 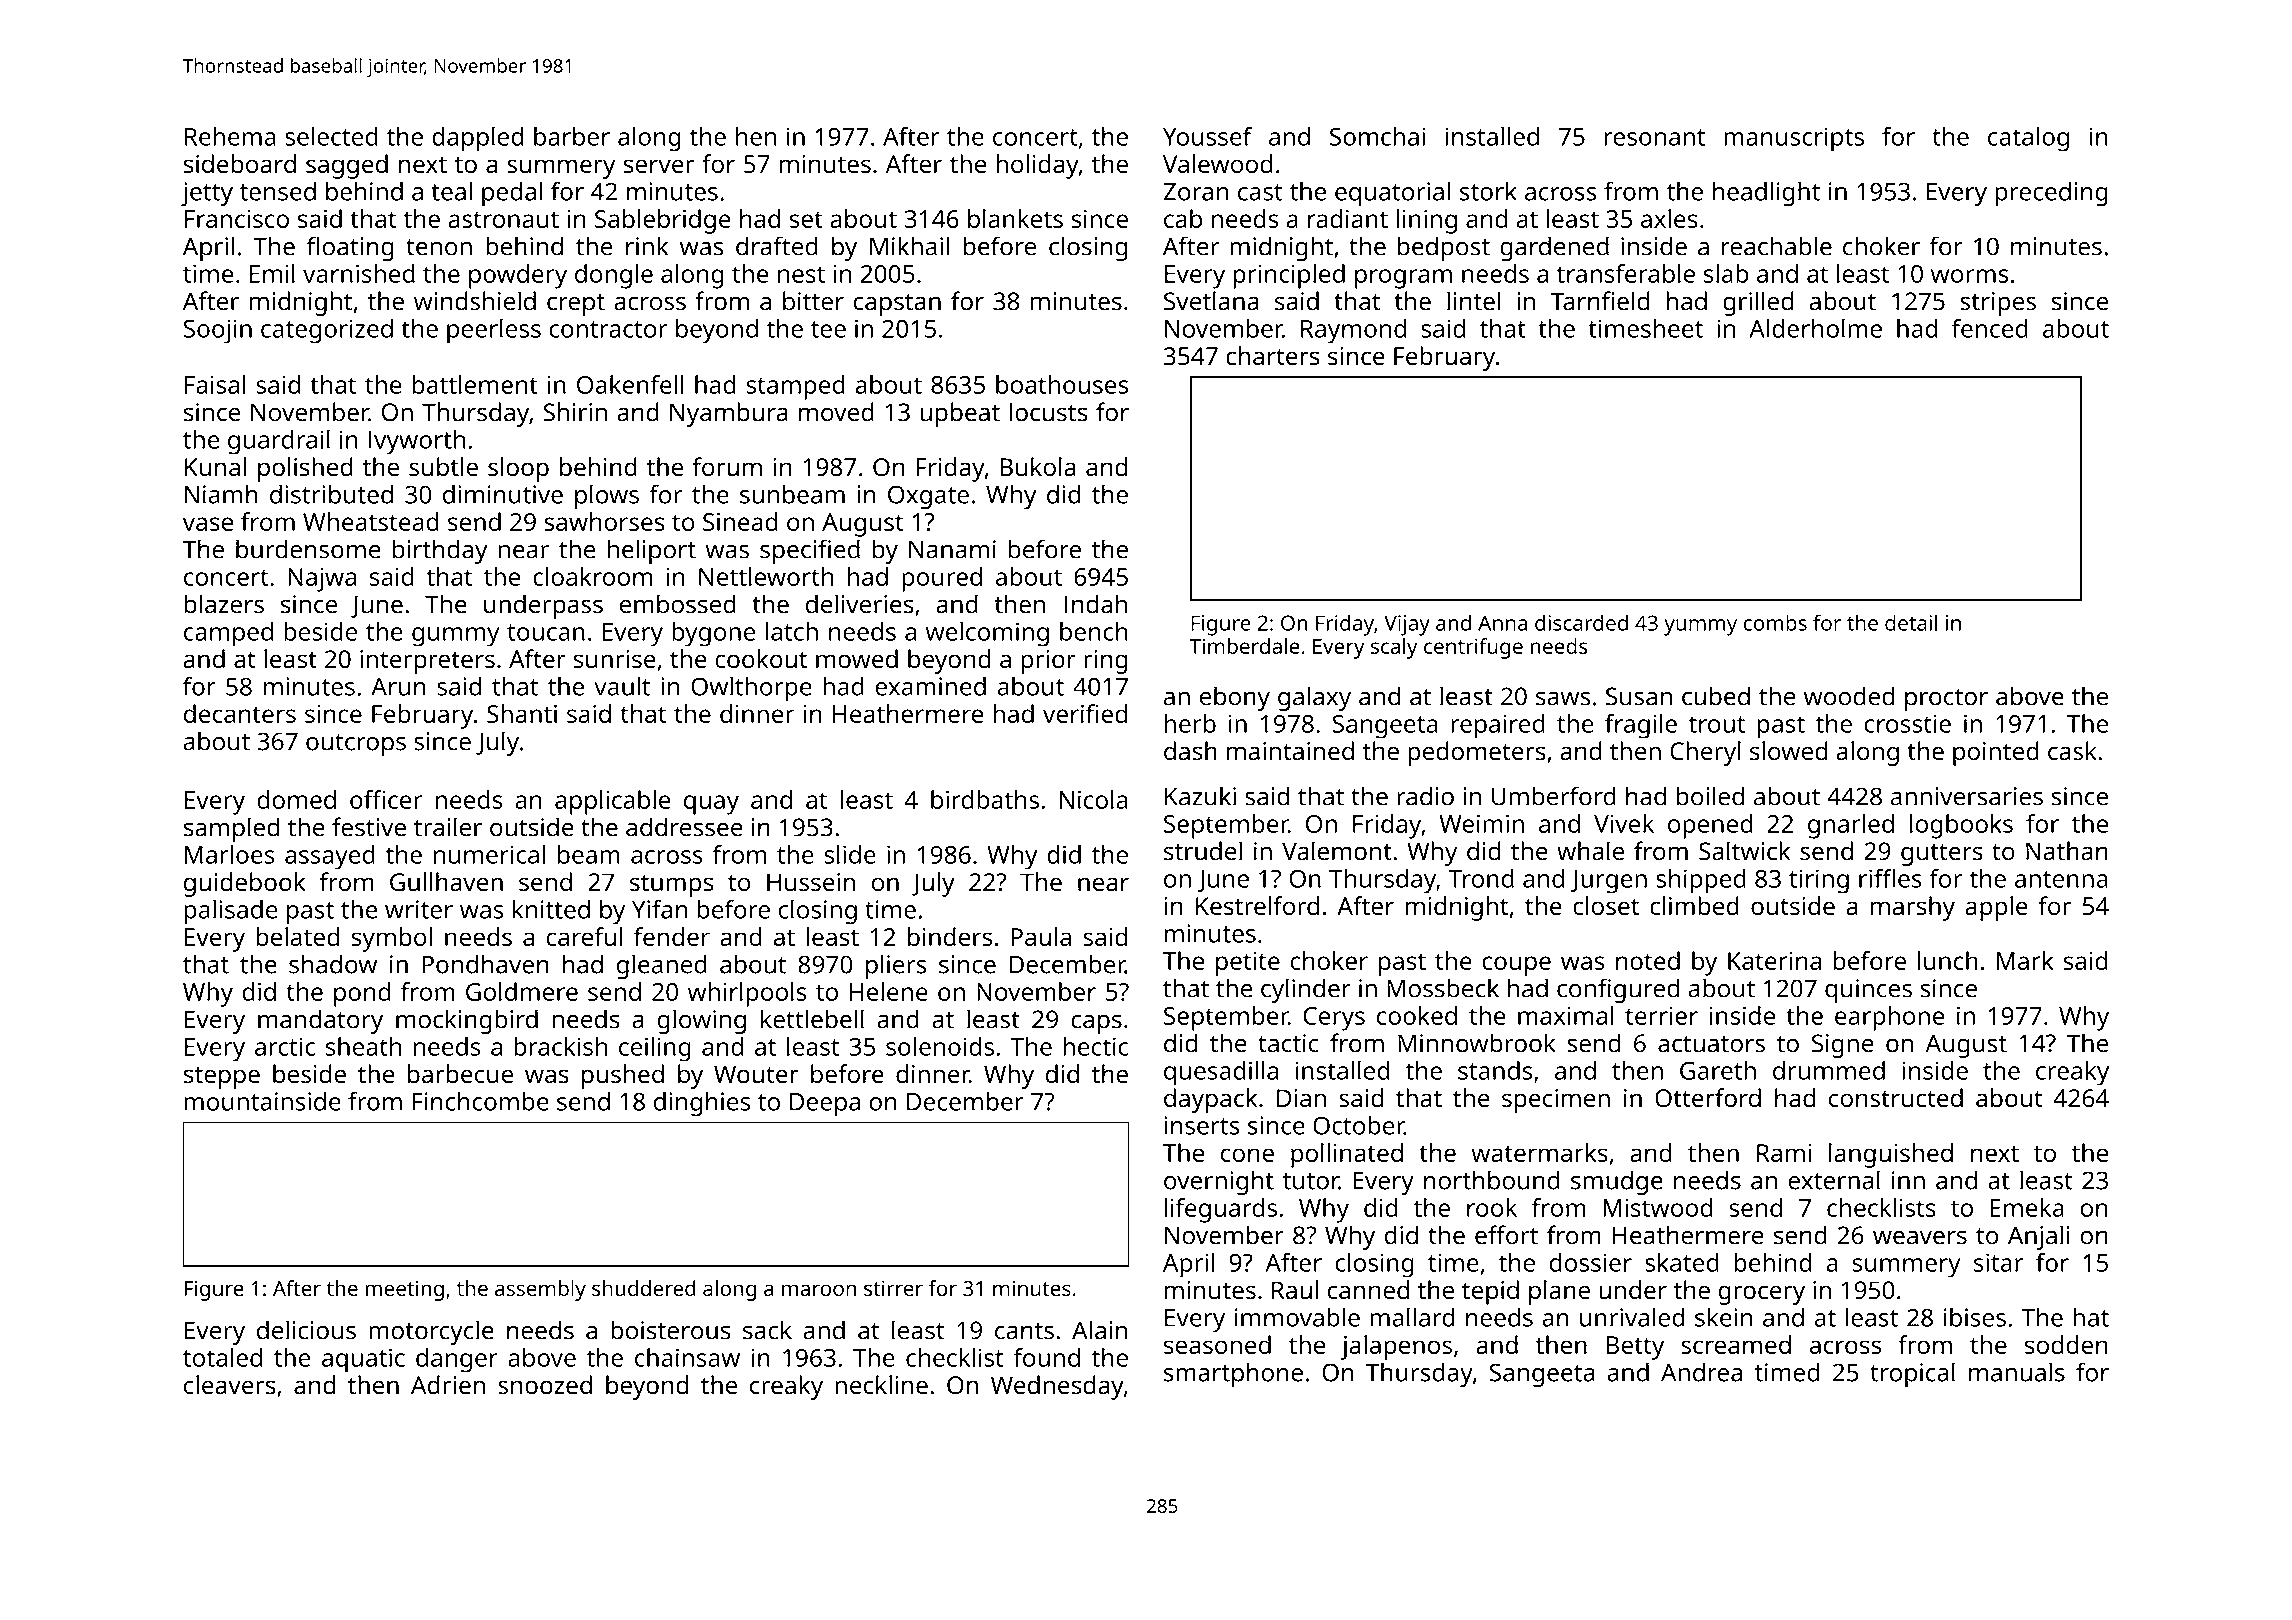 I want to click on cast, so click(x=1260, y=192).
